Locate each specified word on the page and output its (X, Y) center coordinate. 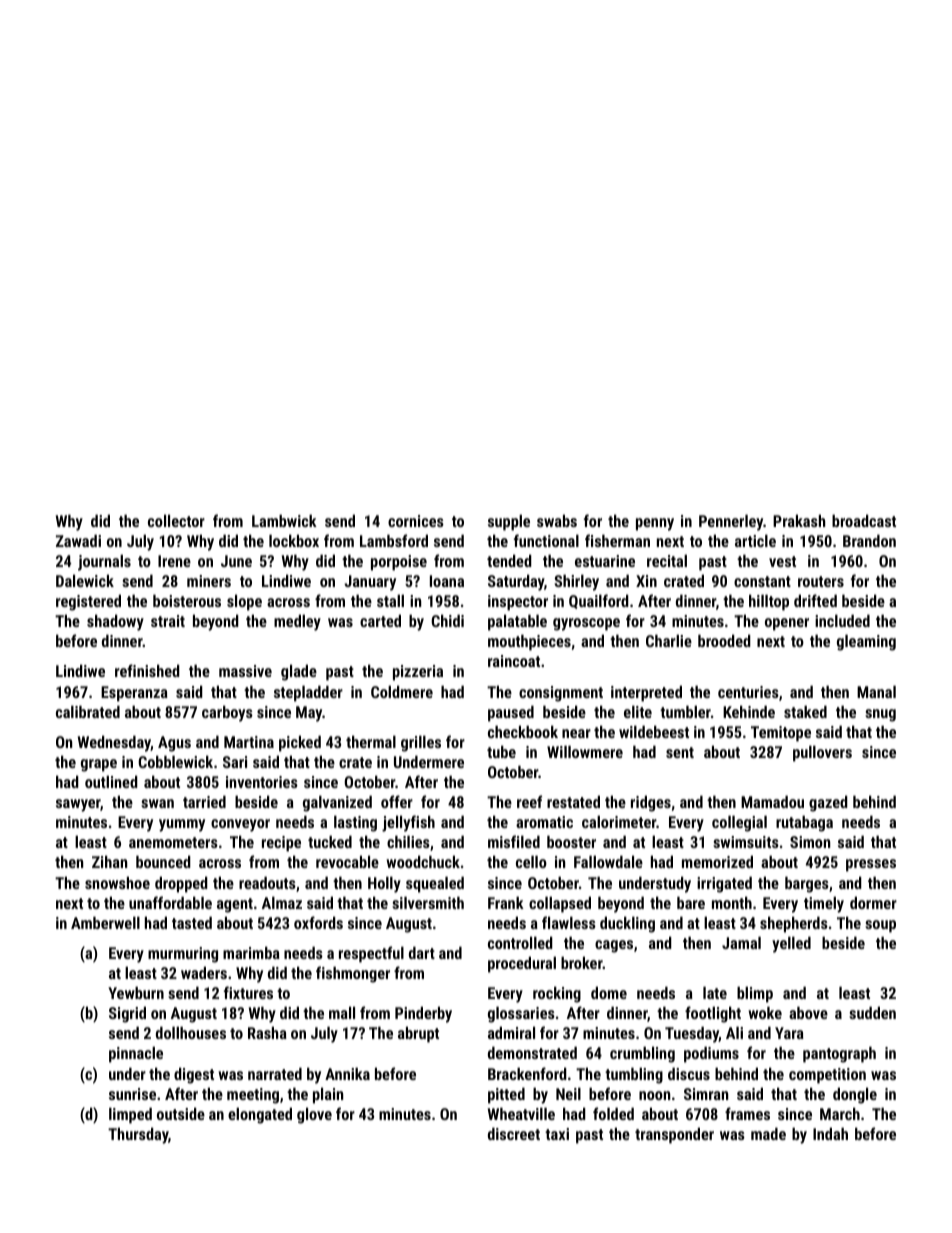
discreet (514, 1133)
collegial (739, 823)
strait (168, 621)
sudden (872, 1012)
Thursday (138, 1135)
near (576, 733)
